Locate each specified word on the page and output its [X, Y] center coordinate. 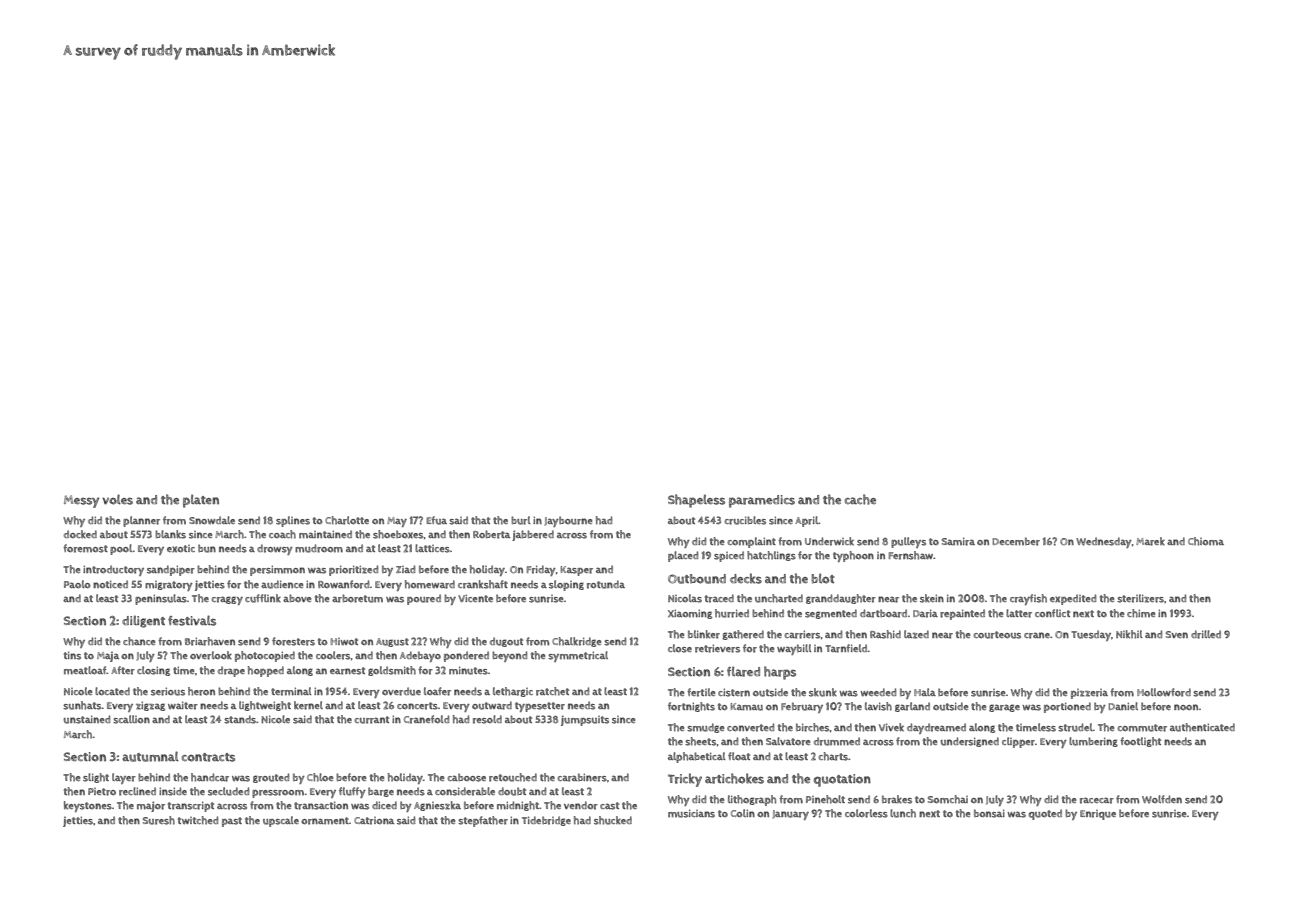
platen [201, 501]
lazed [916, 634]
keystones [88, 806]
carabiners [582, 777]
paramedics [762, 501]
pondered [466, 656]
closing [153, 671]
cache [860, 499]
